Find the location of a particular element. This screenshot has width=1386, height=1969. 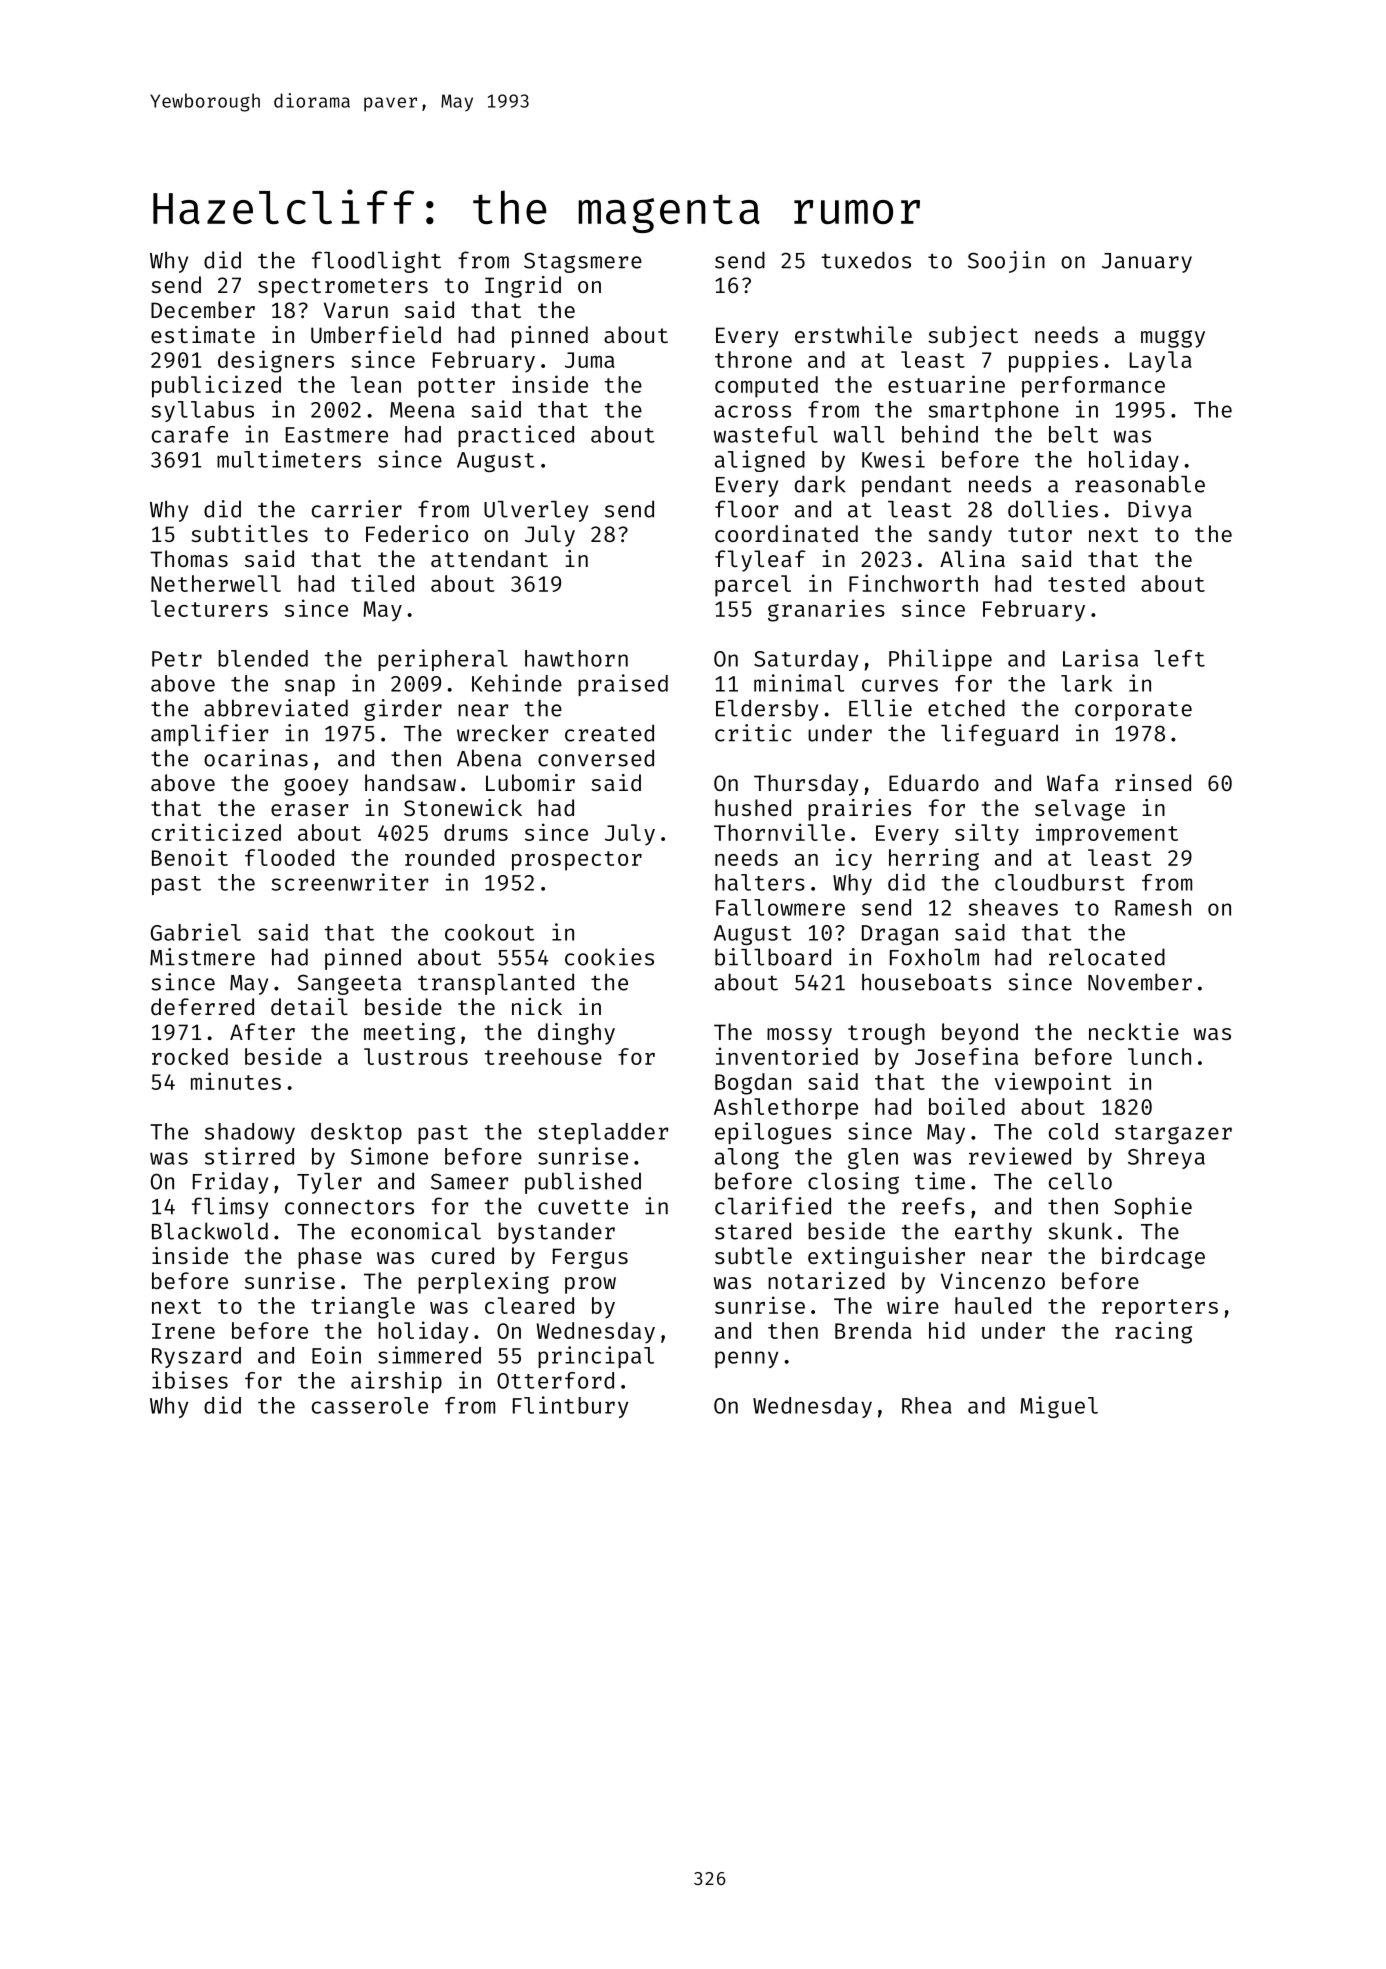

ibises is located at coordinates (190, 1380).
